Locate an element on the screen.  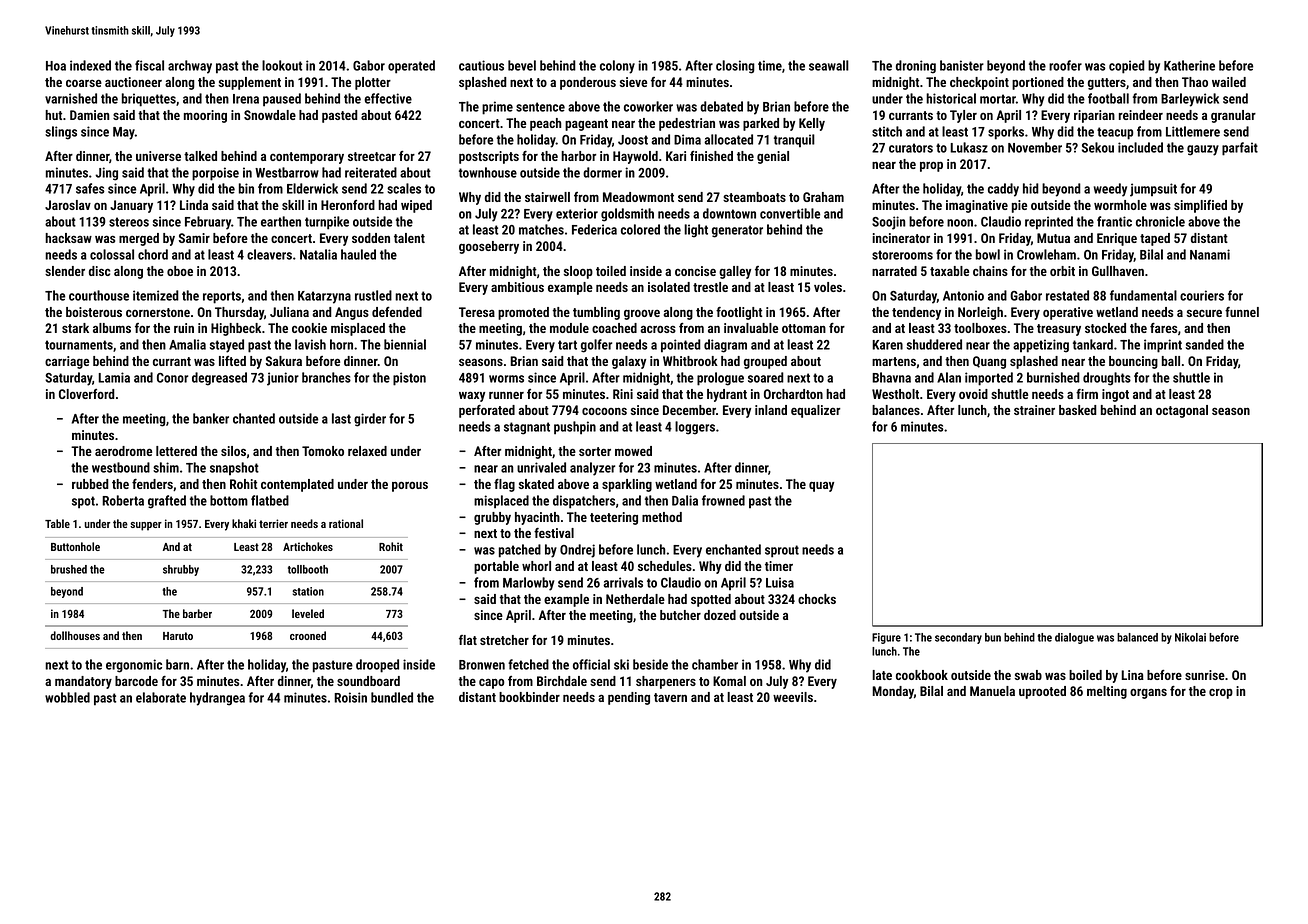
roofer is located at coordinates (1065, 65).
